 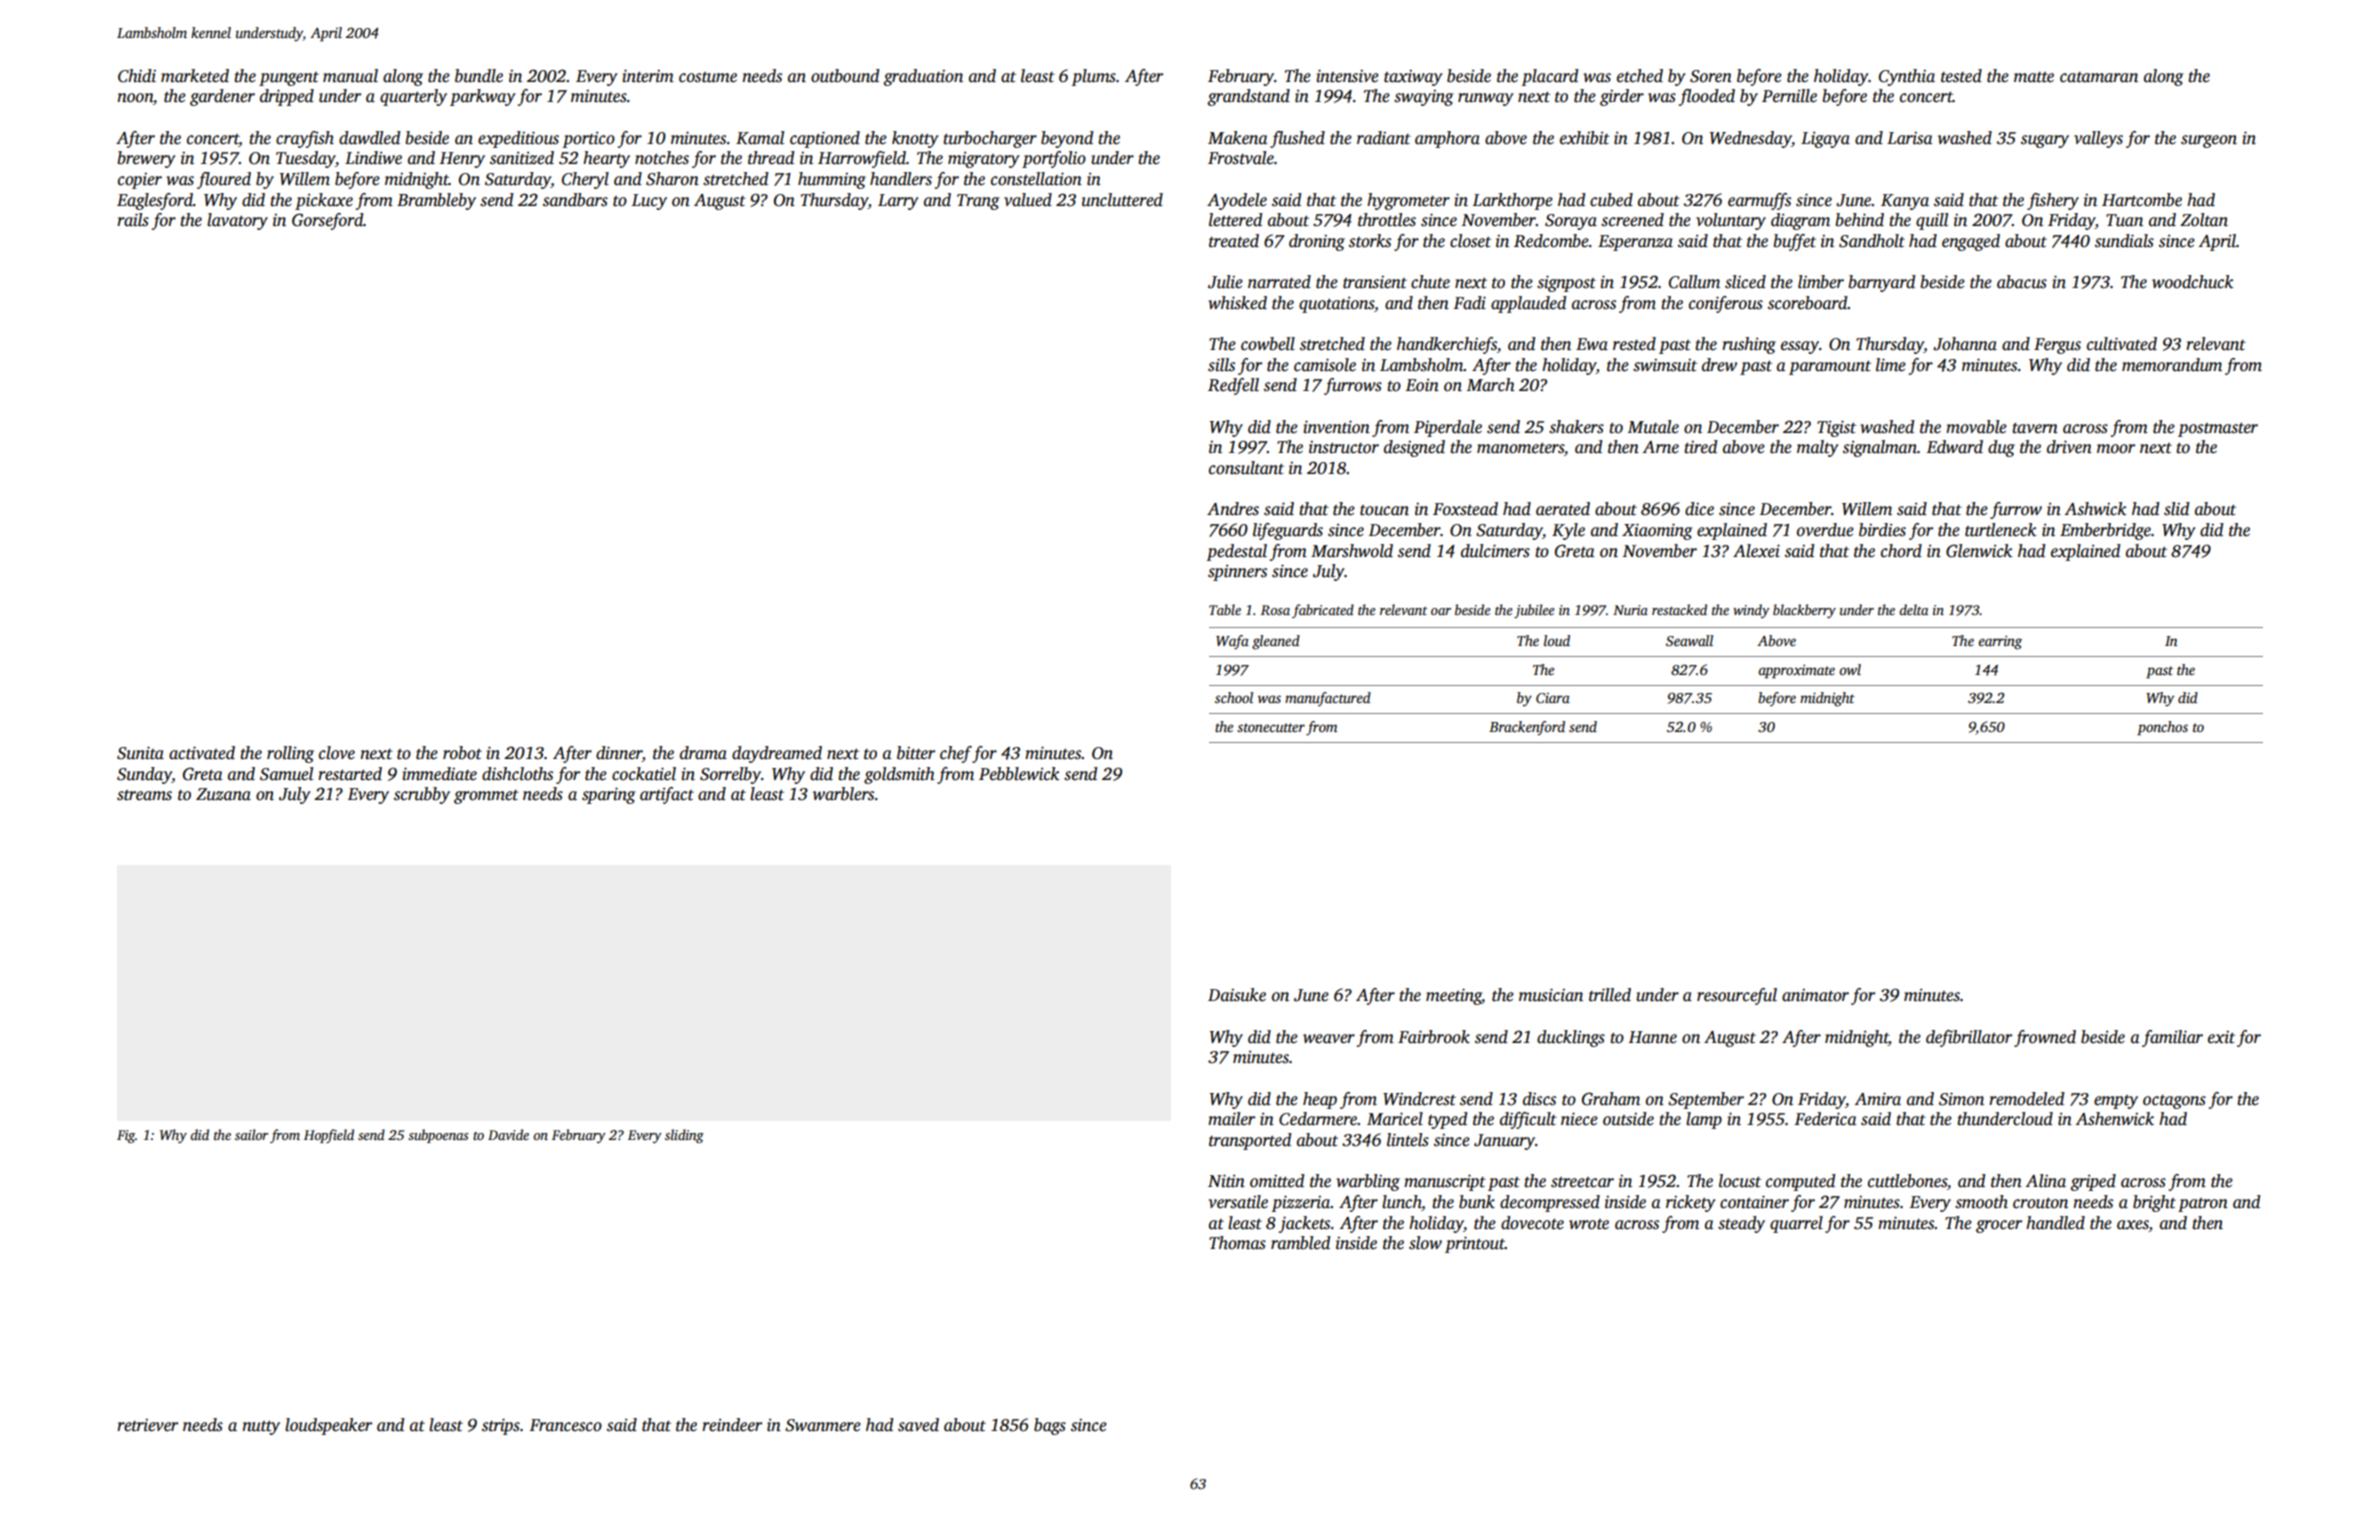 I want to click on catamaran, so click(x=2099, y=77).
